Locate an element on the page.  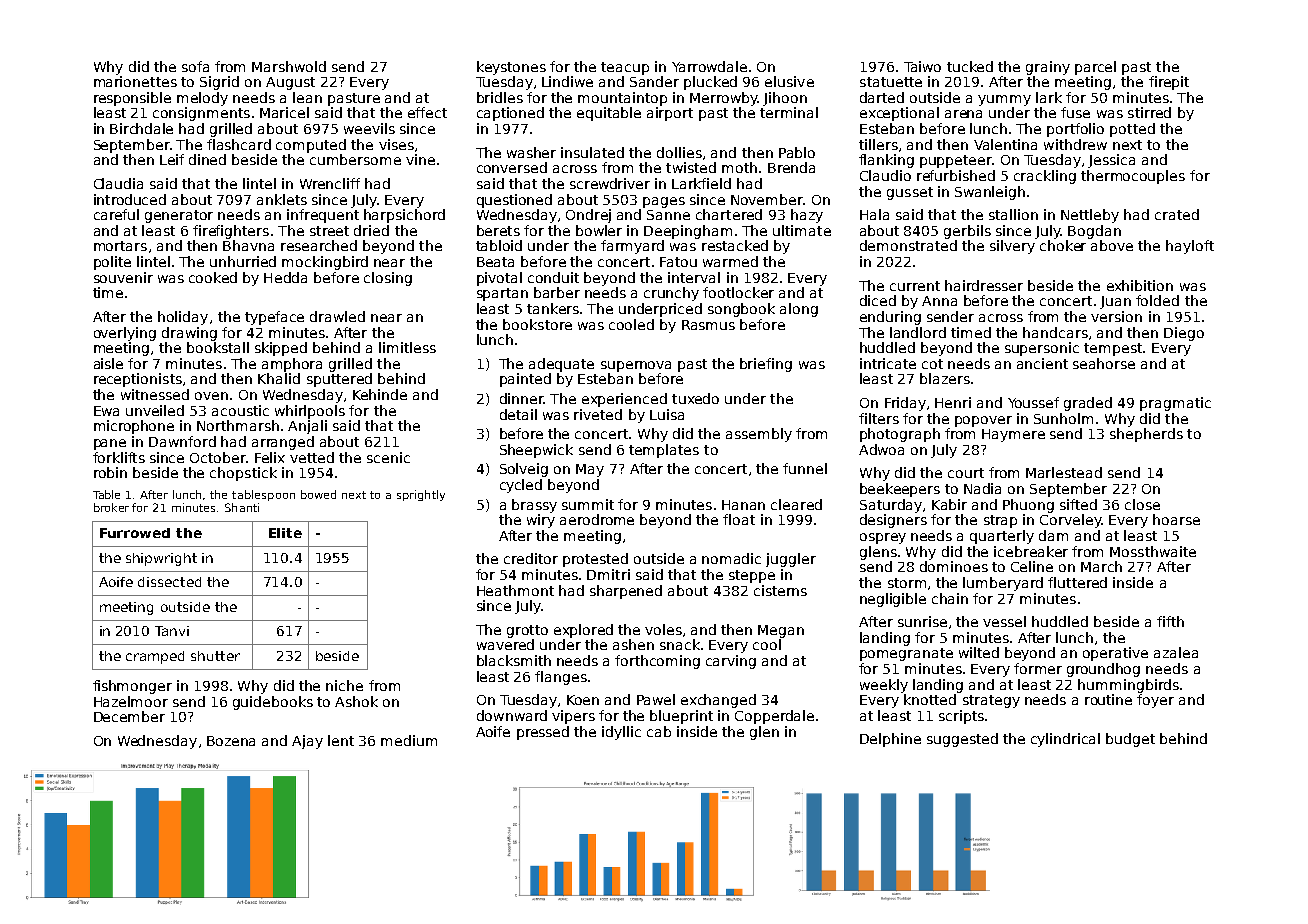
experienced is located at coordinates (624, 400).
